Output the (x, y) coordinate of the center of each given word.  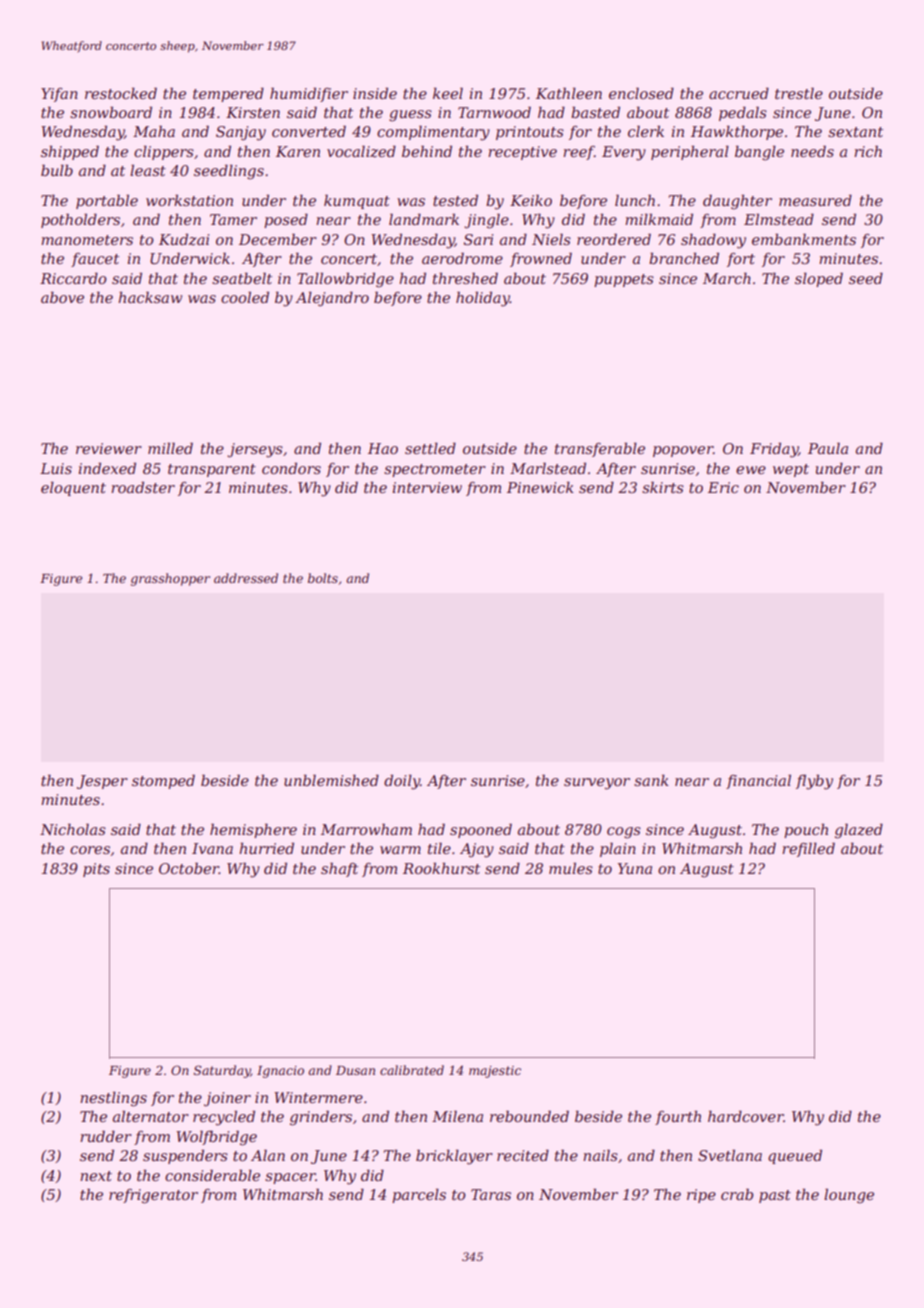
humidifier (309, 94)
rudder (106, 1136)
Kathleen (569, 93)
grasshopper (170, 579)
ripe (701, 1196)
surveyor (597, 784)
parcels (419, 1195)
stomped (163, 781)
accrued (739, 93)
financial (758, 781)
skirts (663, 487)
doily (402, 782)
